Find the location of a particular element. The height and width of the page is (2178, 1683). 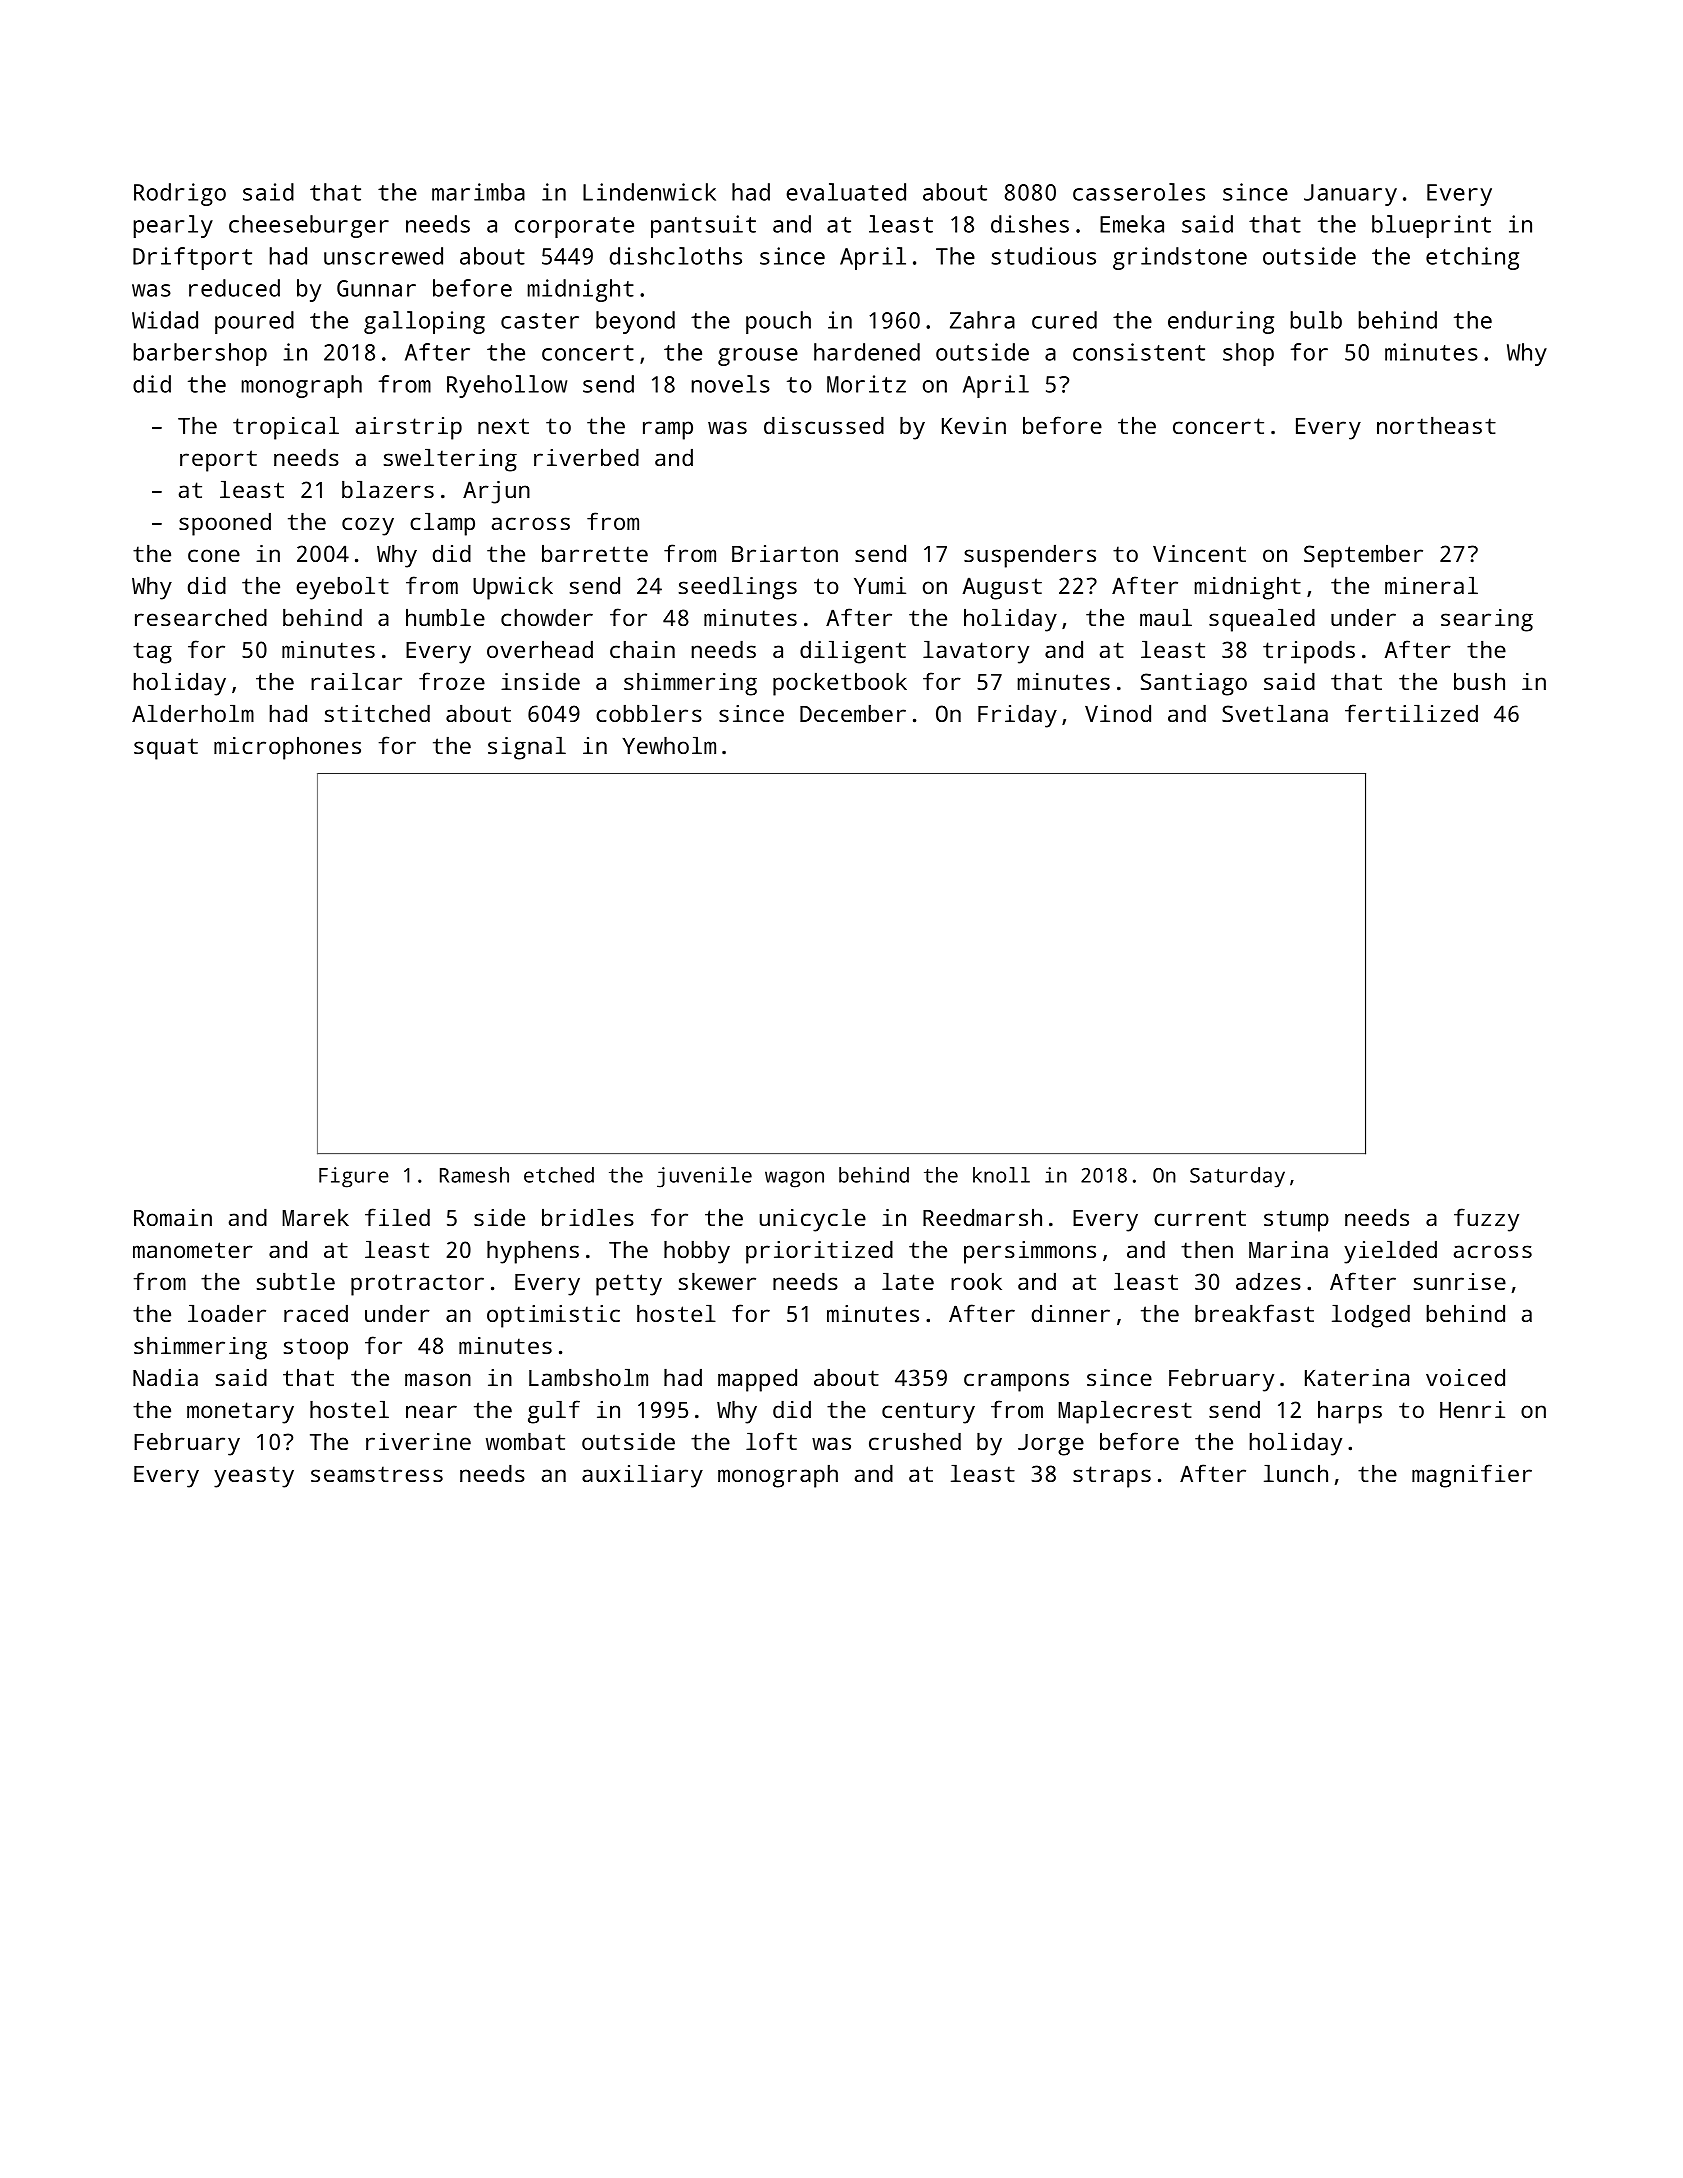

tripods is located at coordinates (1309, 652).
